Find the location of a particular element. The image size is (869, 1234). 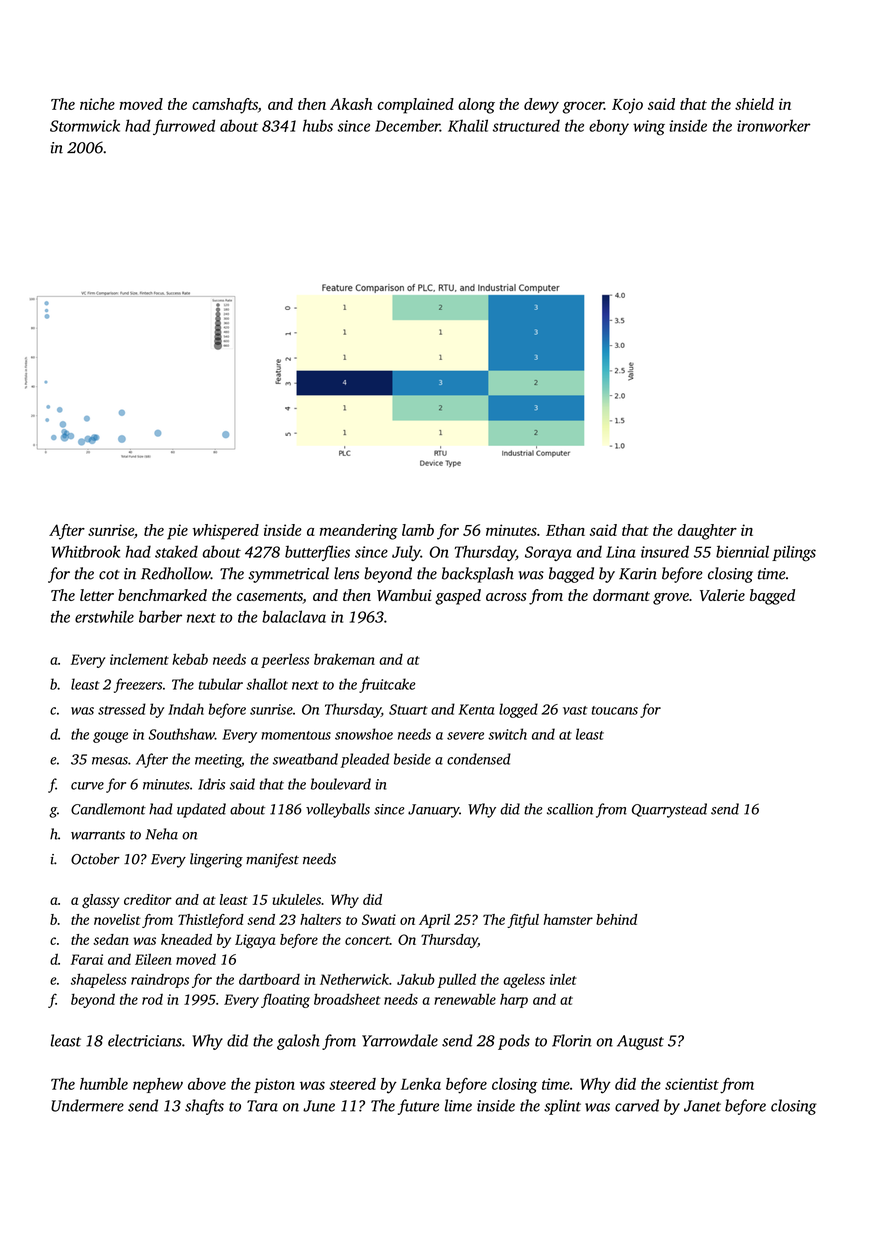

Quarrystead is located at coordinates (669, 810).
